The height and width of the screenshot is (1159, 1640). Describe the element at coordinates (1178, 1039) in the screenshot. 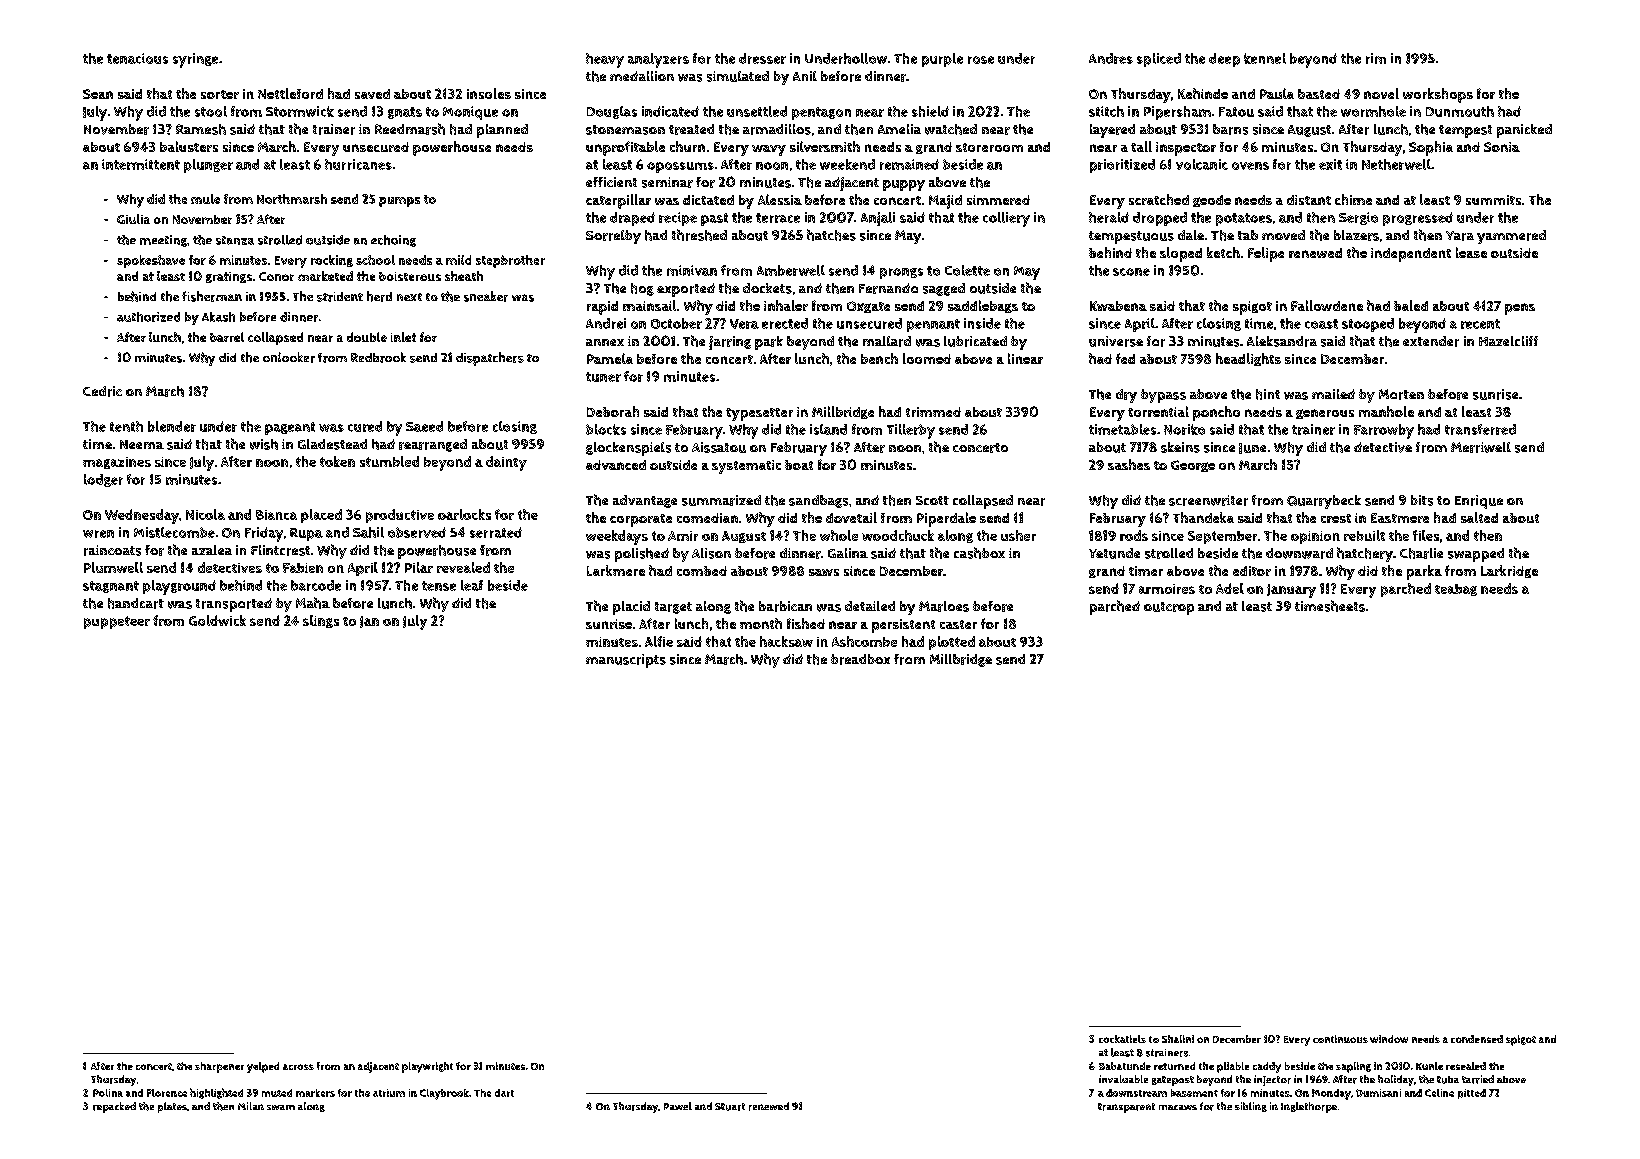

I see `Shalini` at that location.
